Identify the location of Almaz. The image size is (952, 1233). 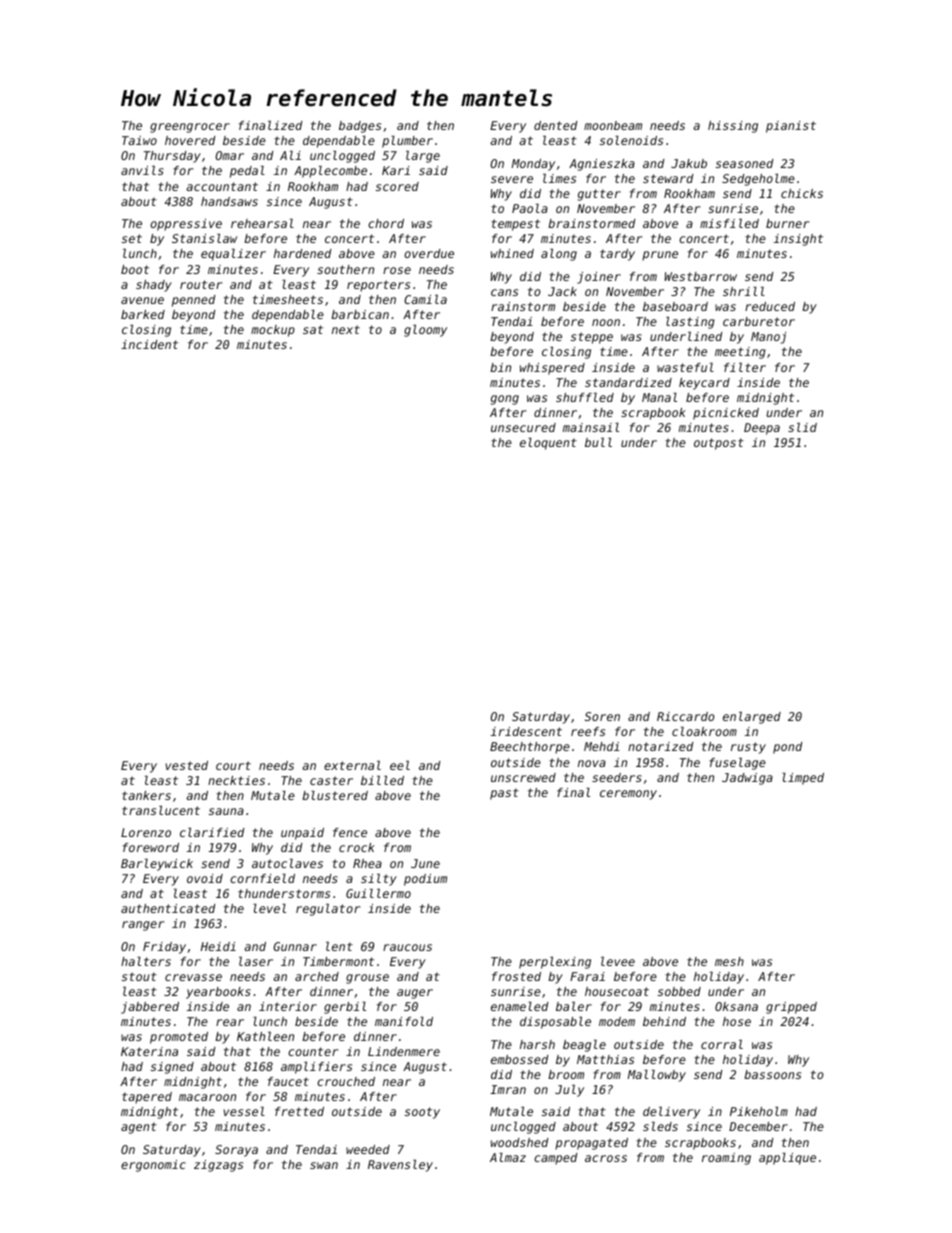
(508, 1157).
